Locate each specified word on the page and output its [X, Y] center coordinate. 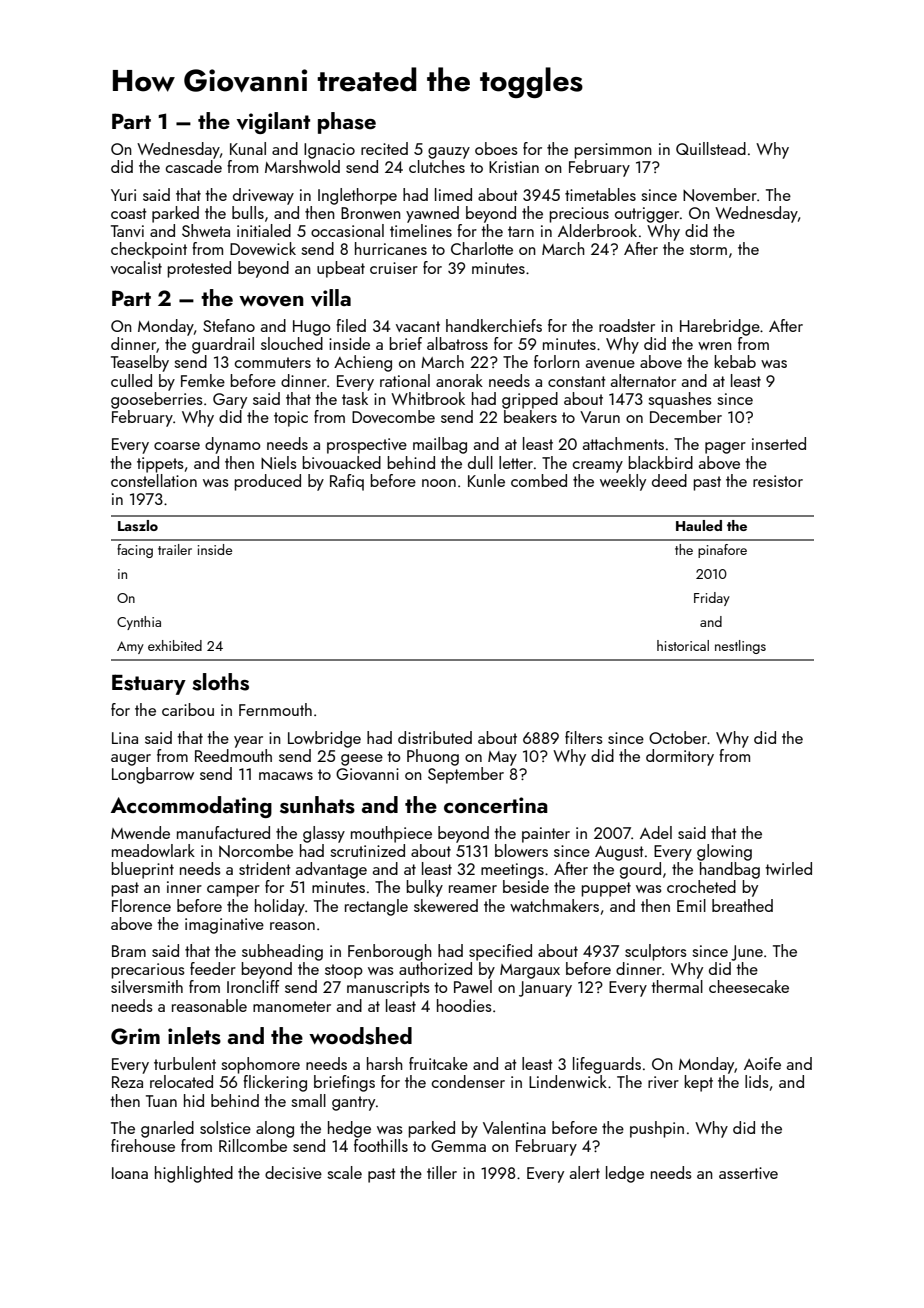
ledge [625, 1174]
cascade [194, 166]
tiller [442, 1172]
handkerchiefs [494, 325]
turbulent [185, 1063]
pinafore [722, 551]
